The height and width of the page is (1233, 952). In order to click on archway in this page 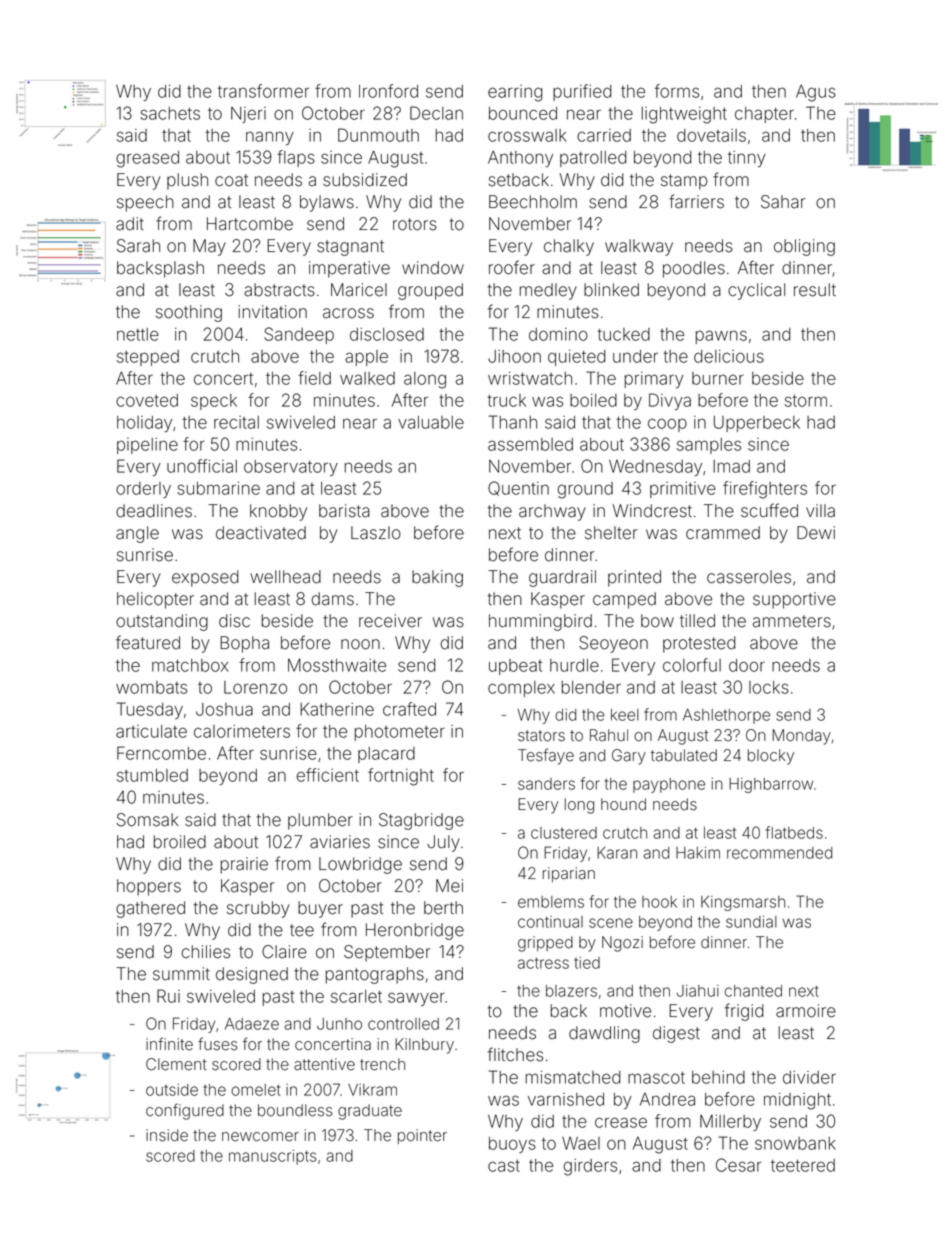, I will do `click(552, 512)`.
